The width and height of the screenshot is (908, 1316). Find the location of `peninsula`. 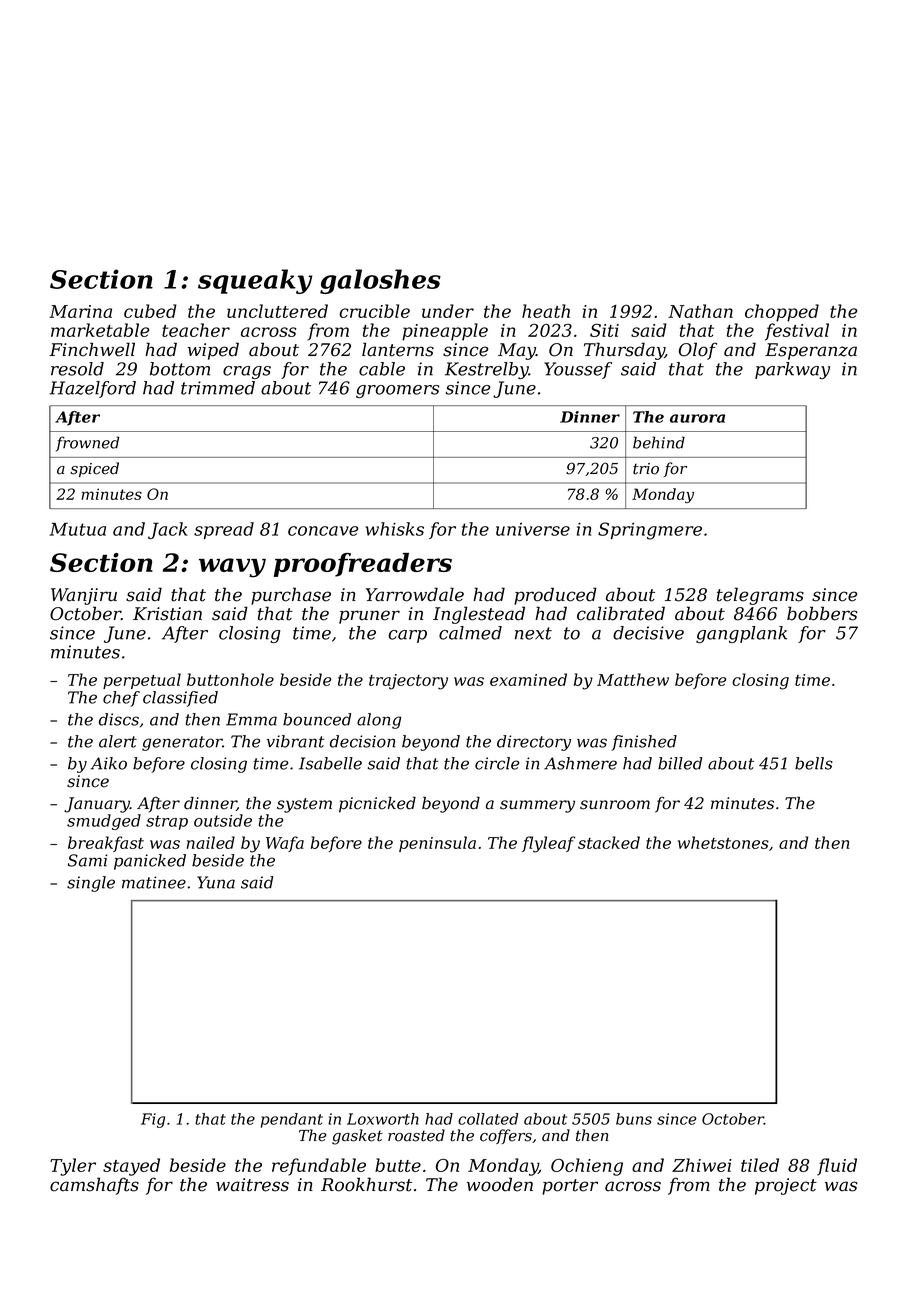

peninsula is located at coordinates (437, 844).
